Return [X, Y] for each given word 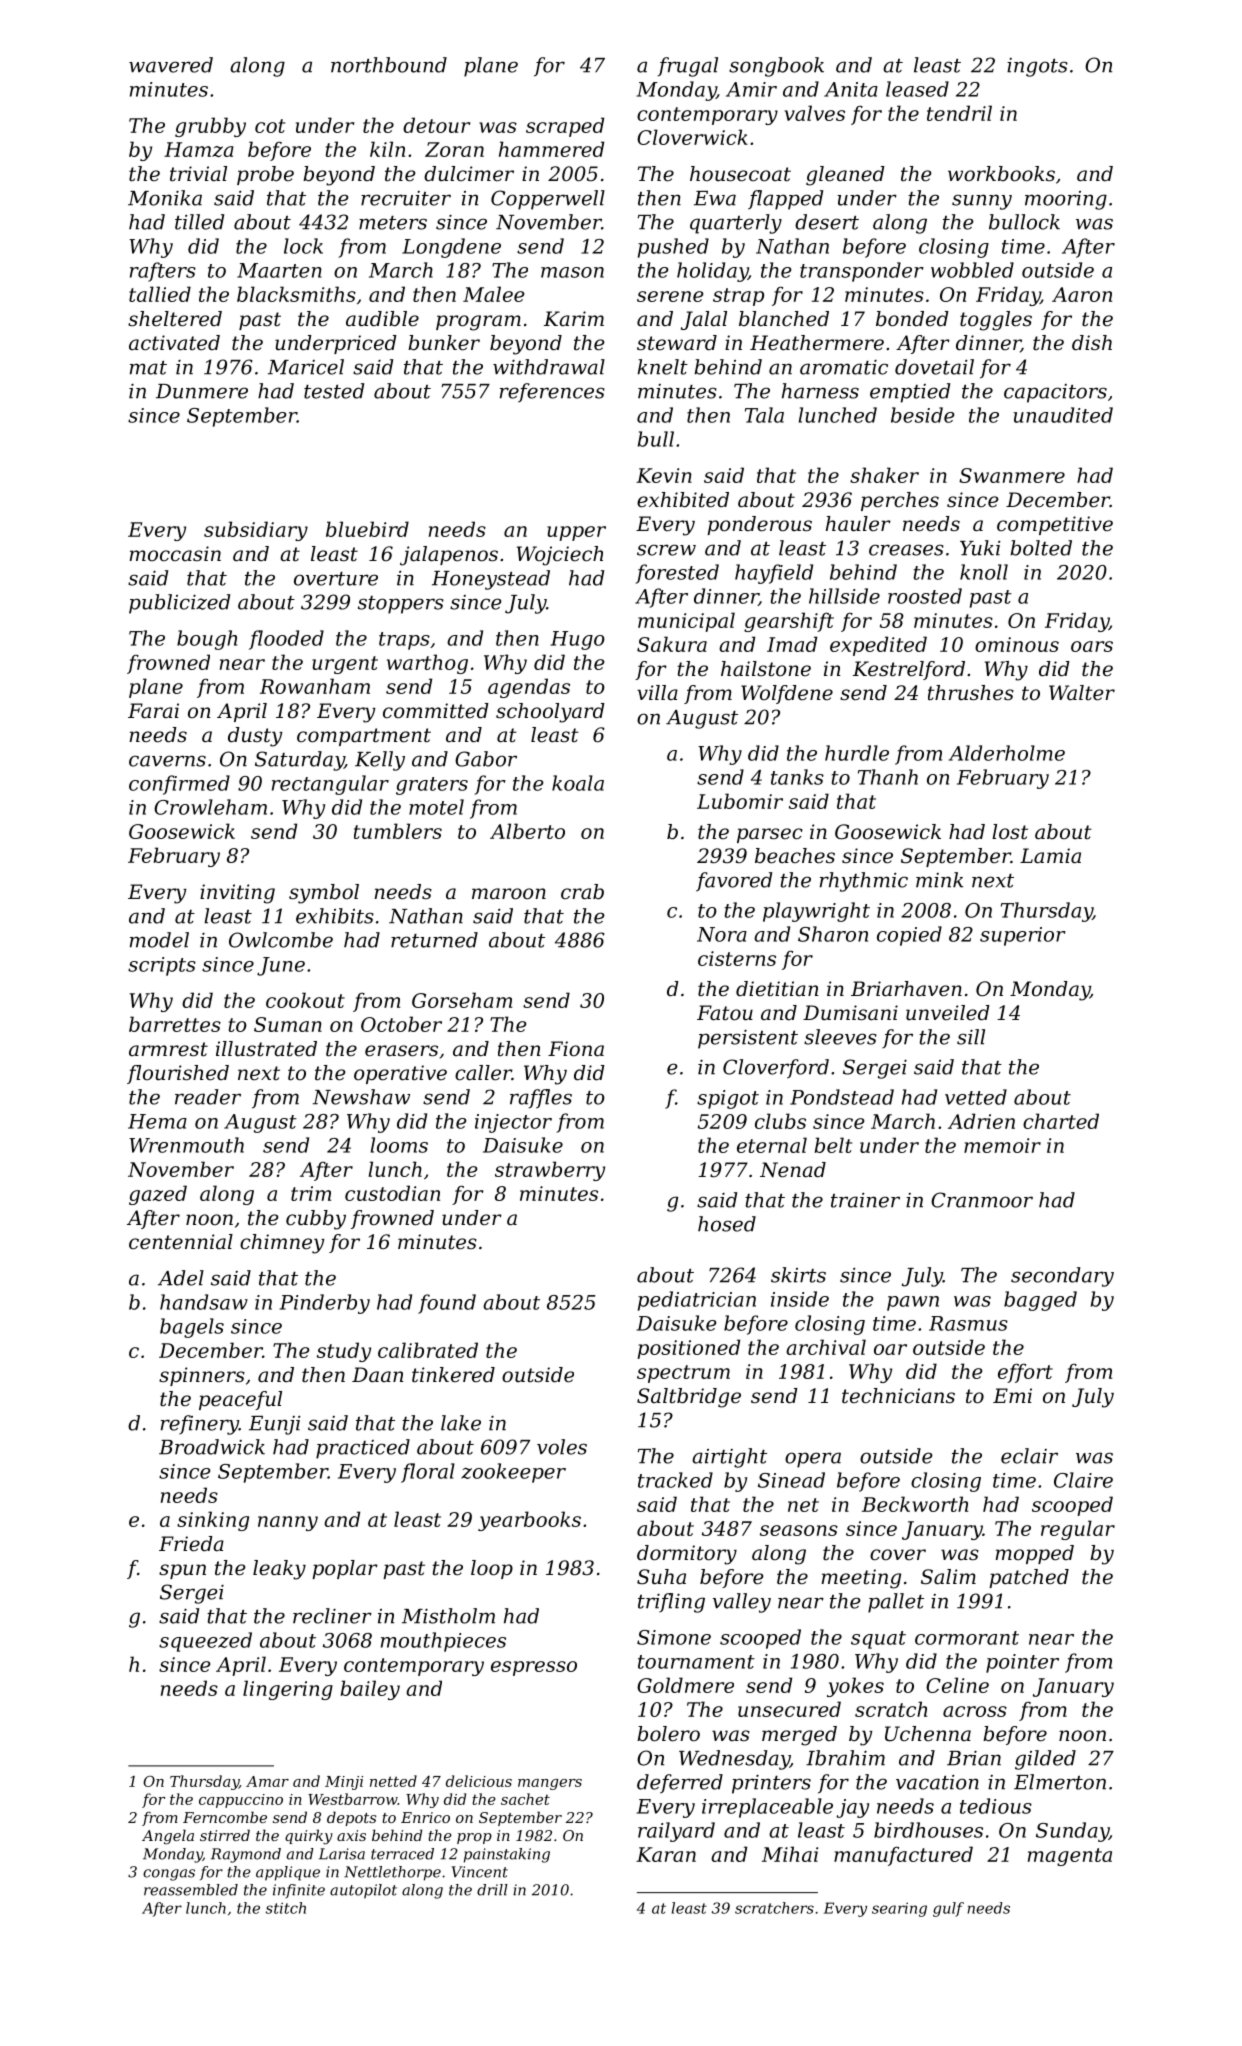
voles [562, 1447]
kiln [387, 149]
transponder [862, 272]
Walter [1082, 693]
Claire [1083, 1480]
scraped [565, 127]
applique [288, 1873]
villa [657, 692]
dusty [255, 737]
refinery [200, 1425]
